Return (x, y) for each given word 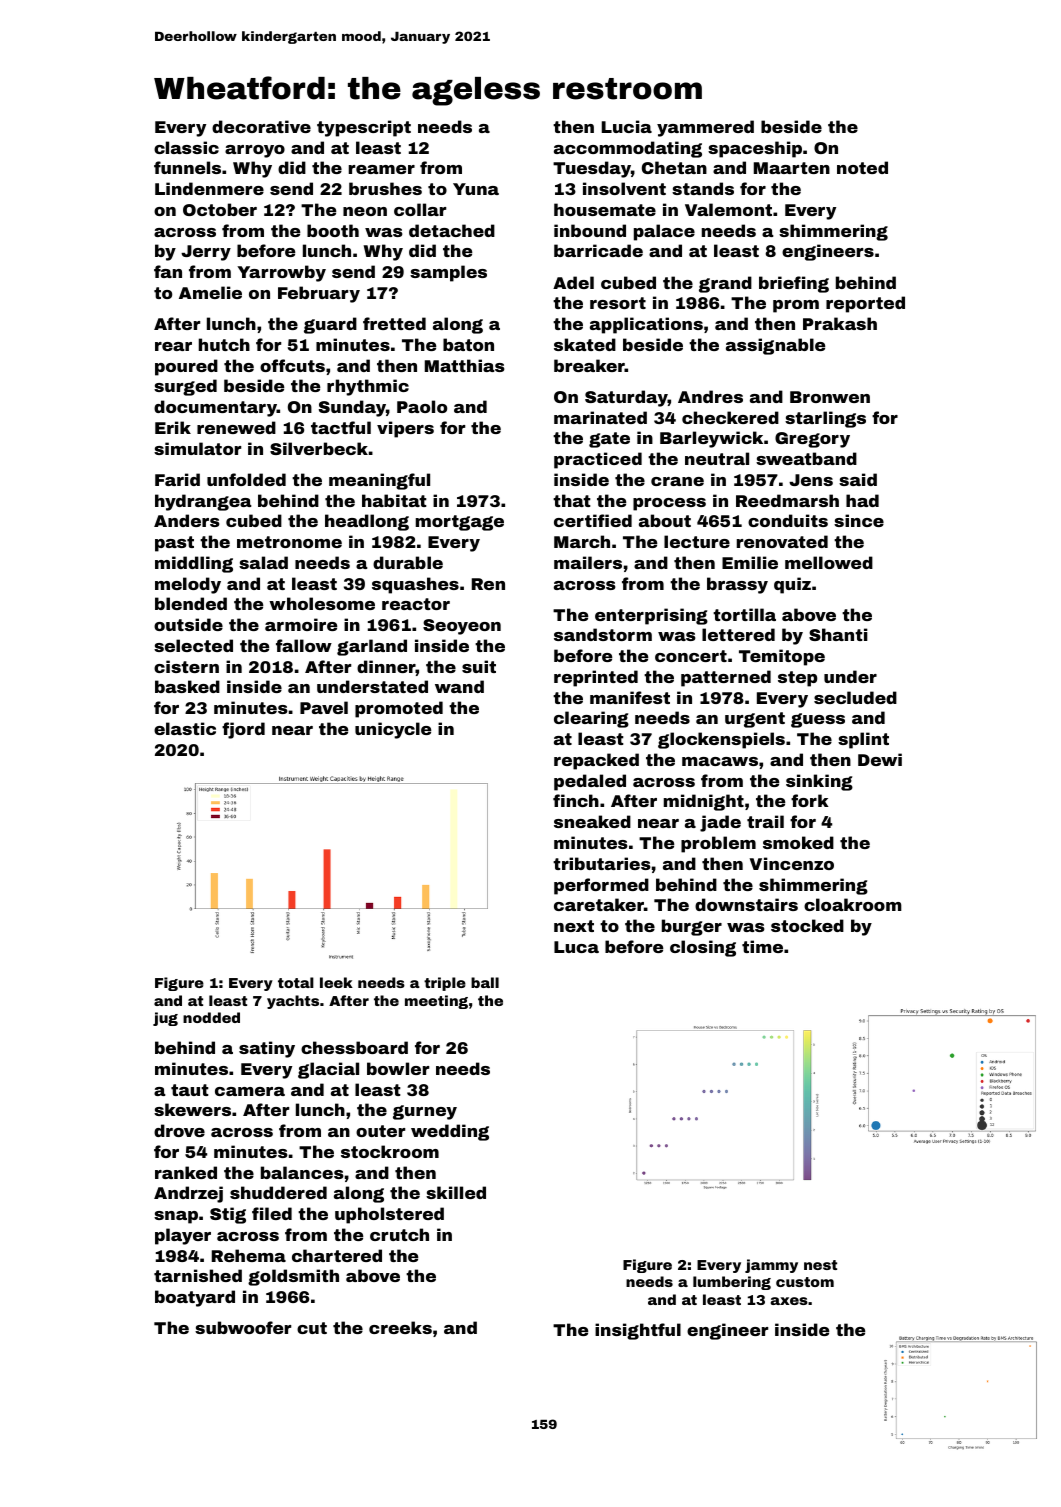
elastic (185, 728)
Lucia (627, 126)
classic (186, 147)
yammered (705, 128)
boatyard (195, 1298)
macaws (720, 761)
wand (459, 686)
